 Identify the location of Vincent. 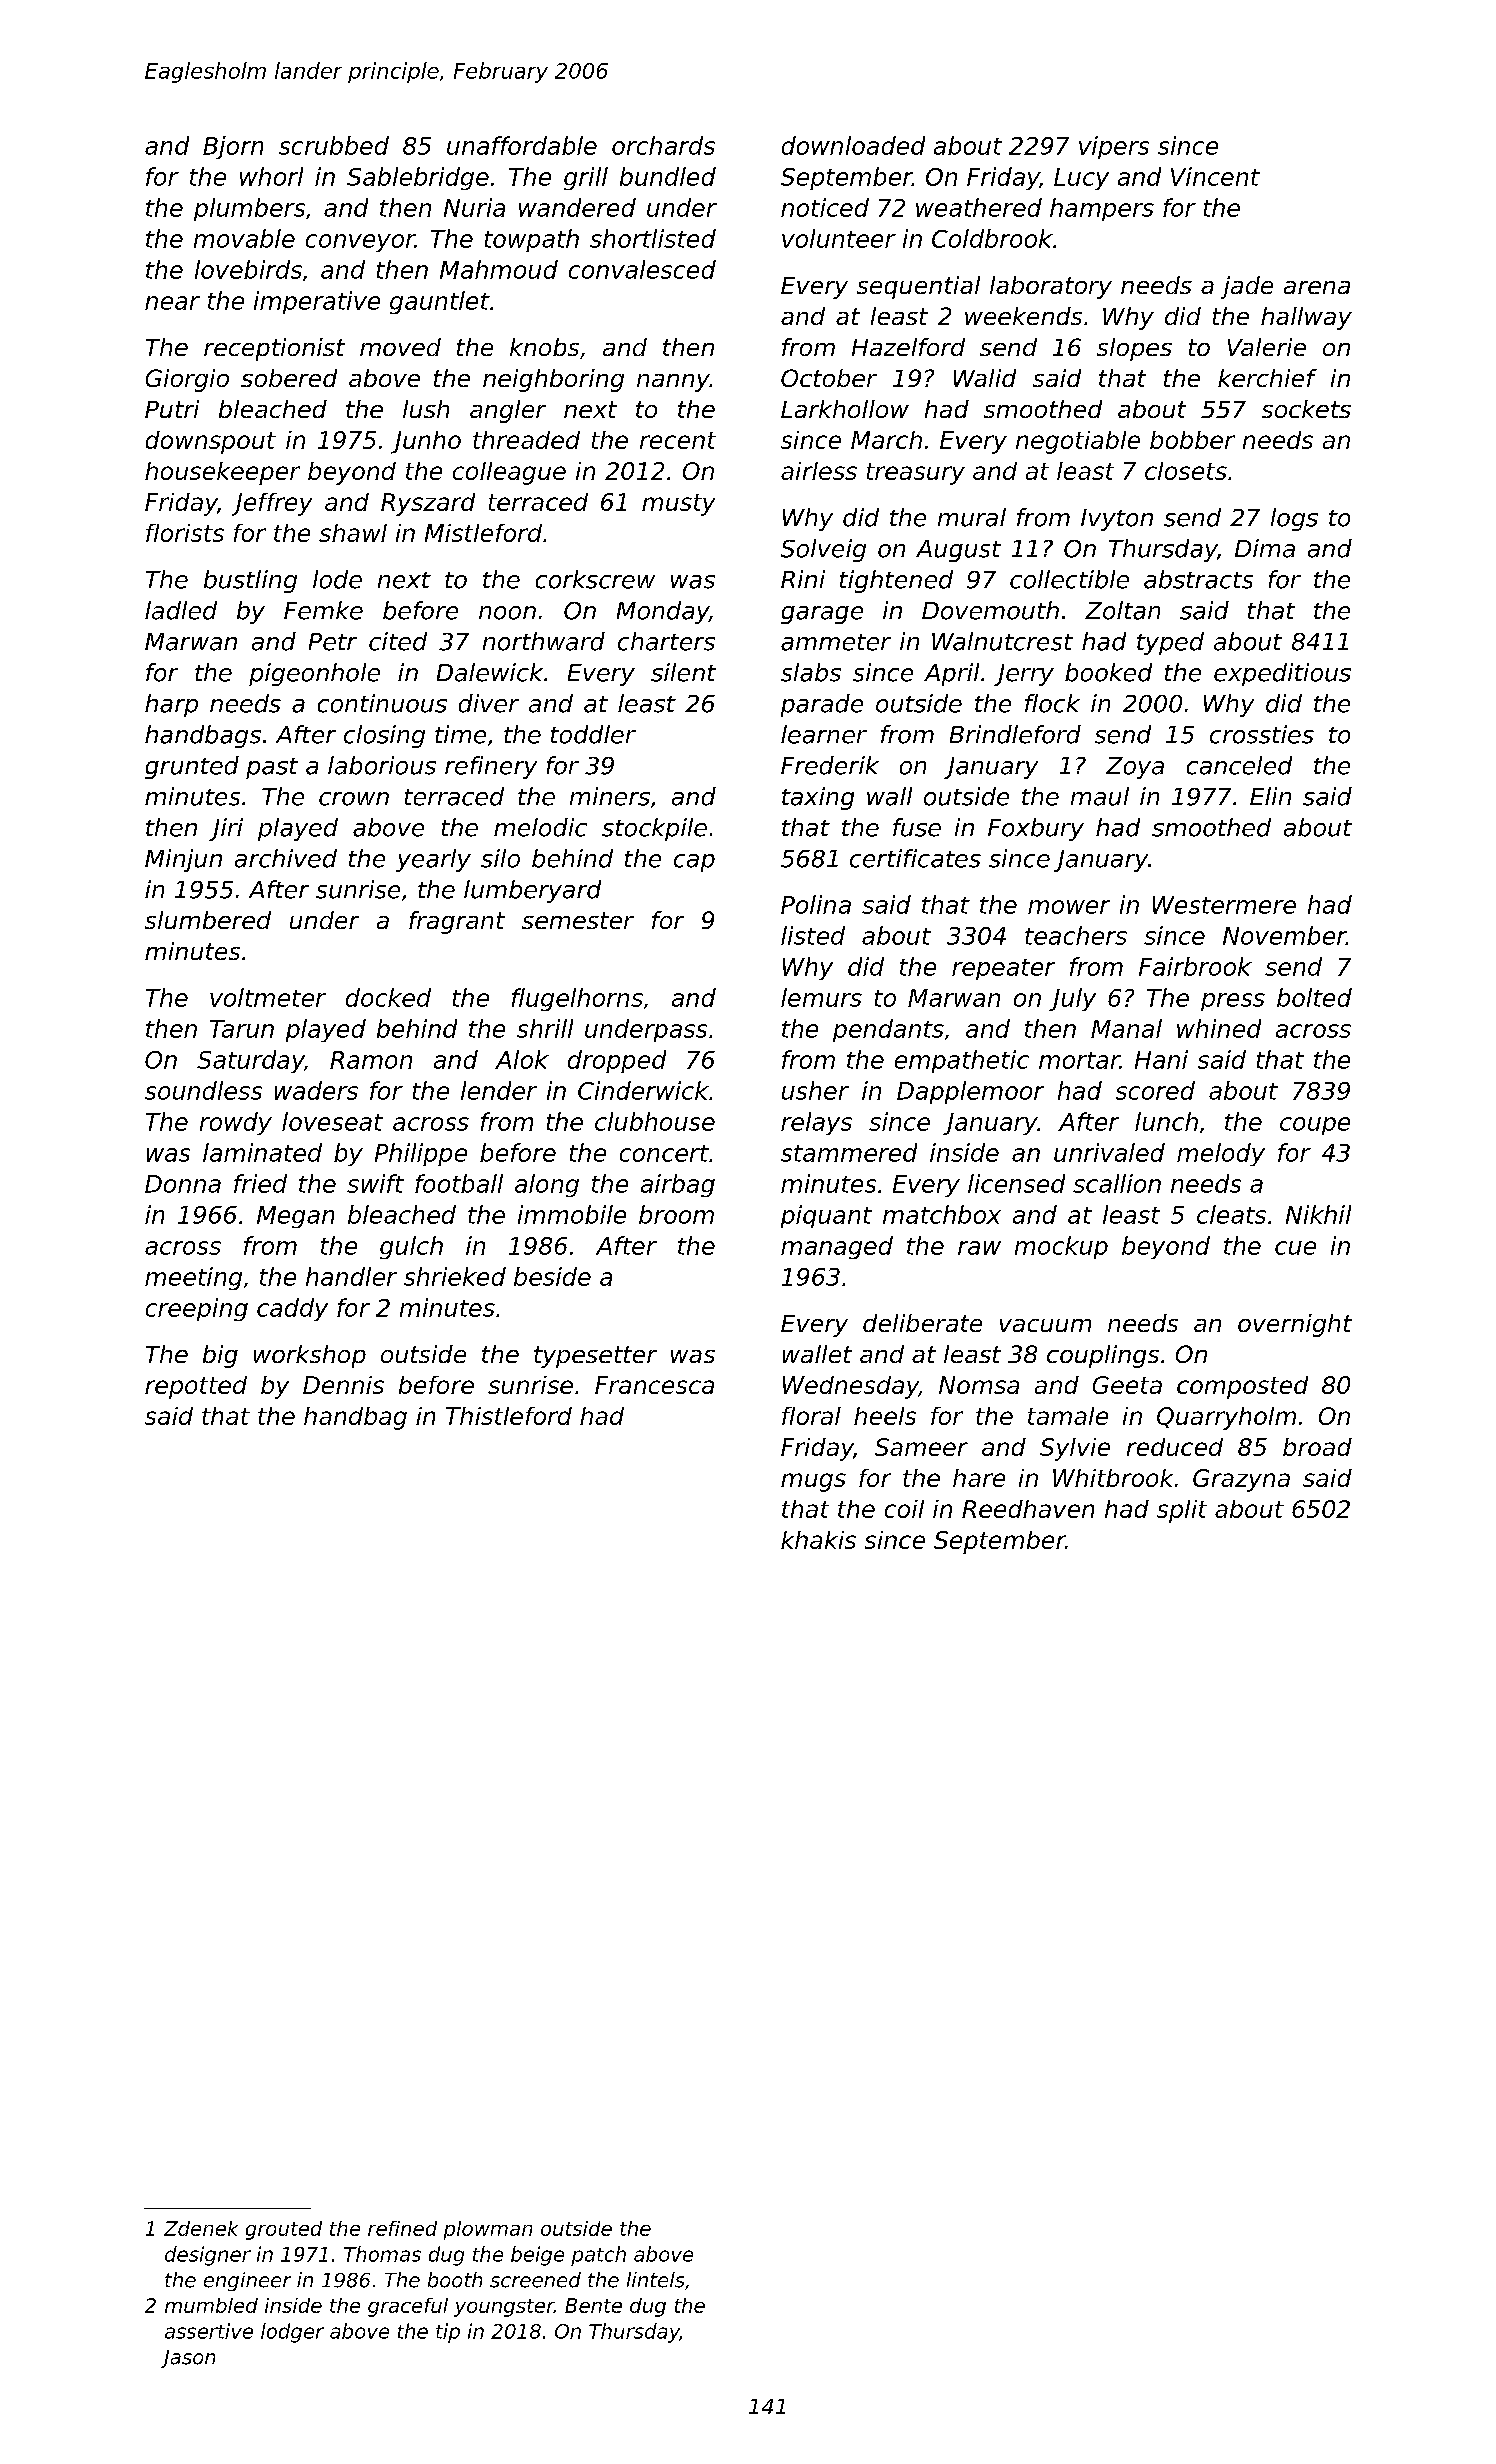
(1215, 176).
